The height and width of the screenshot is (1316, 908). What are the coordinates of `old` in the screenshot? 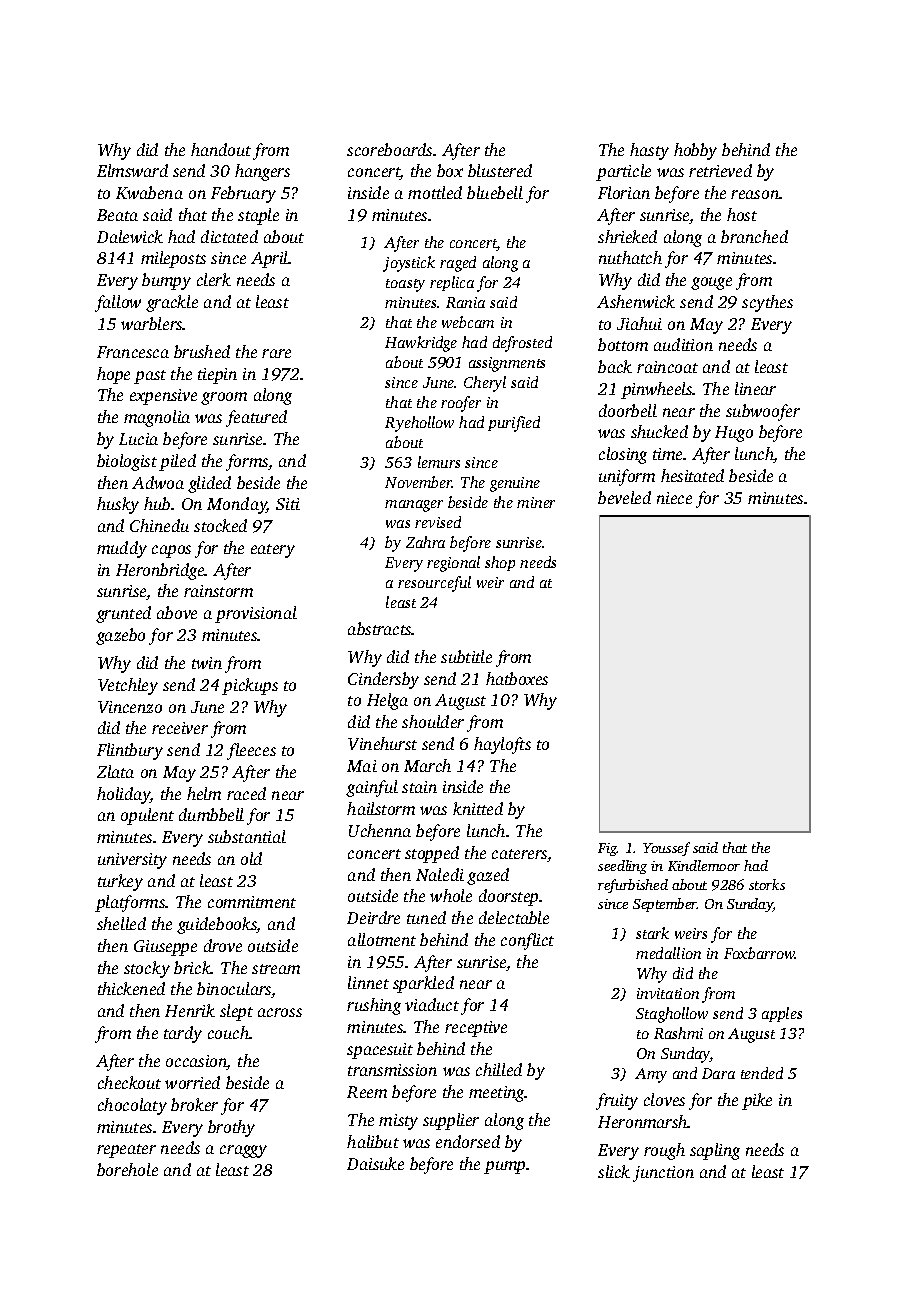 It's located at (251, 858).
